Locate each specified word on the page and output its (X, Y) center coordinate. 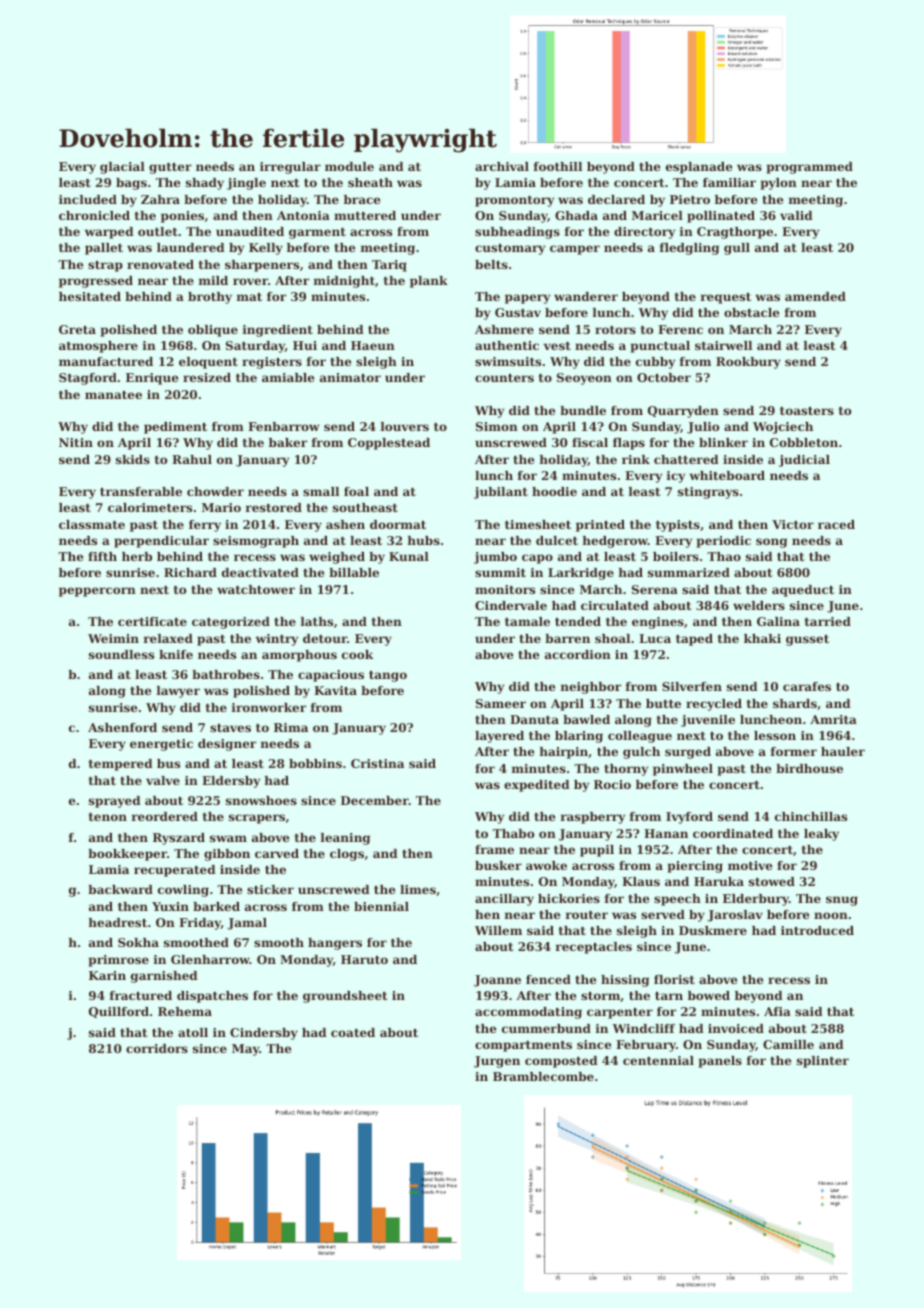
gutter (170, 168)
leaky (821, 835)
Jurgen (497, 1062)
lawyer (178, 692)
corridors (157, 1048)
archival (502, 166)
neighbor (591, 688)
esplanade (699, 168)
